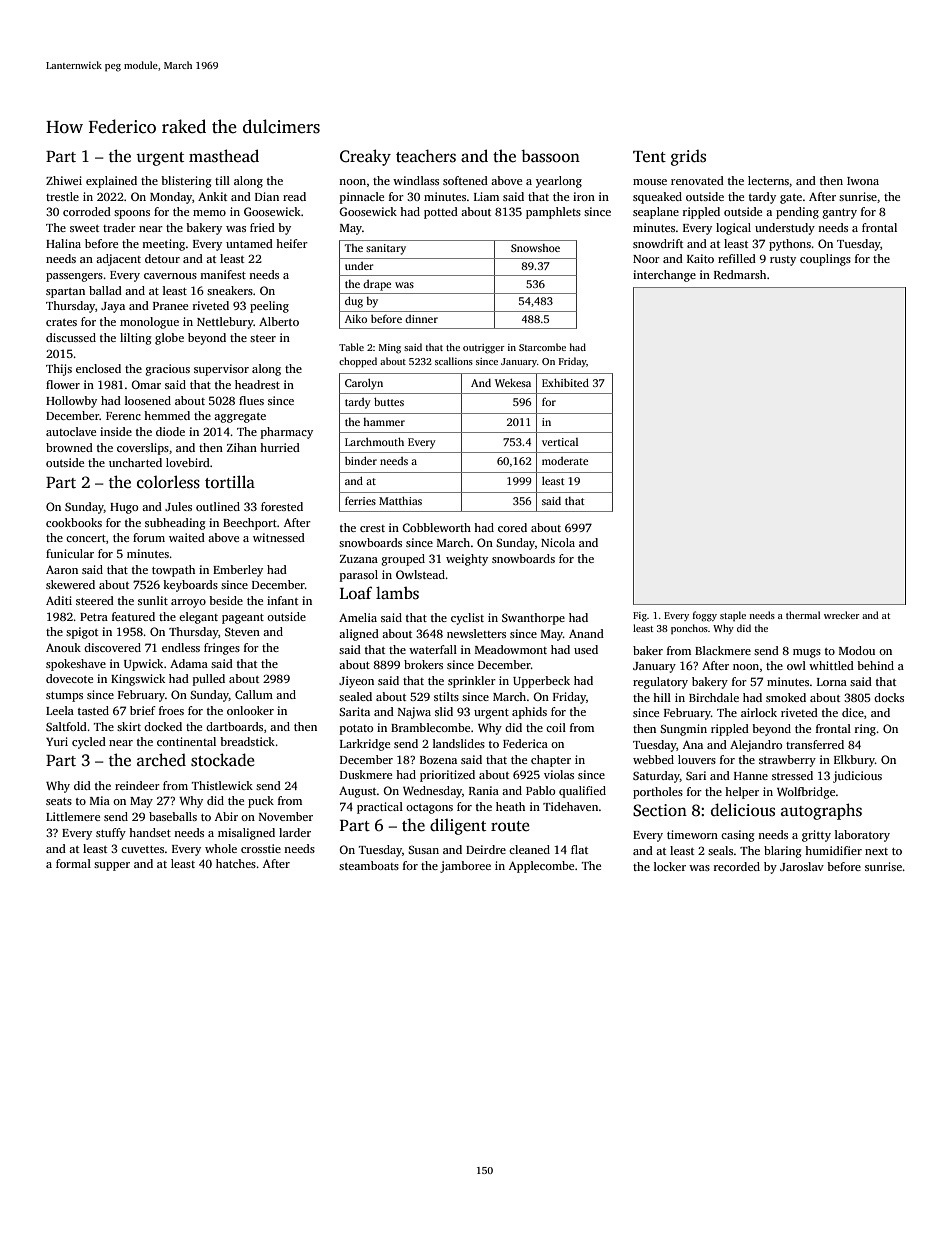 The height and width of the image is (1233, 952). I want to click on Redmarsh, so click(740, 274).
